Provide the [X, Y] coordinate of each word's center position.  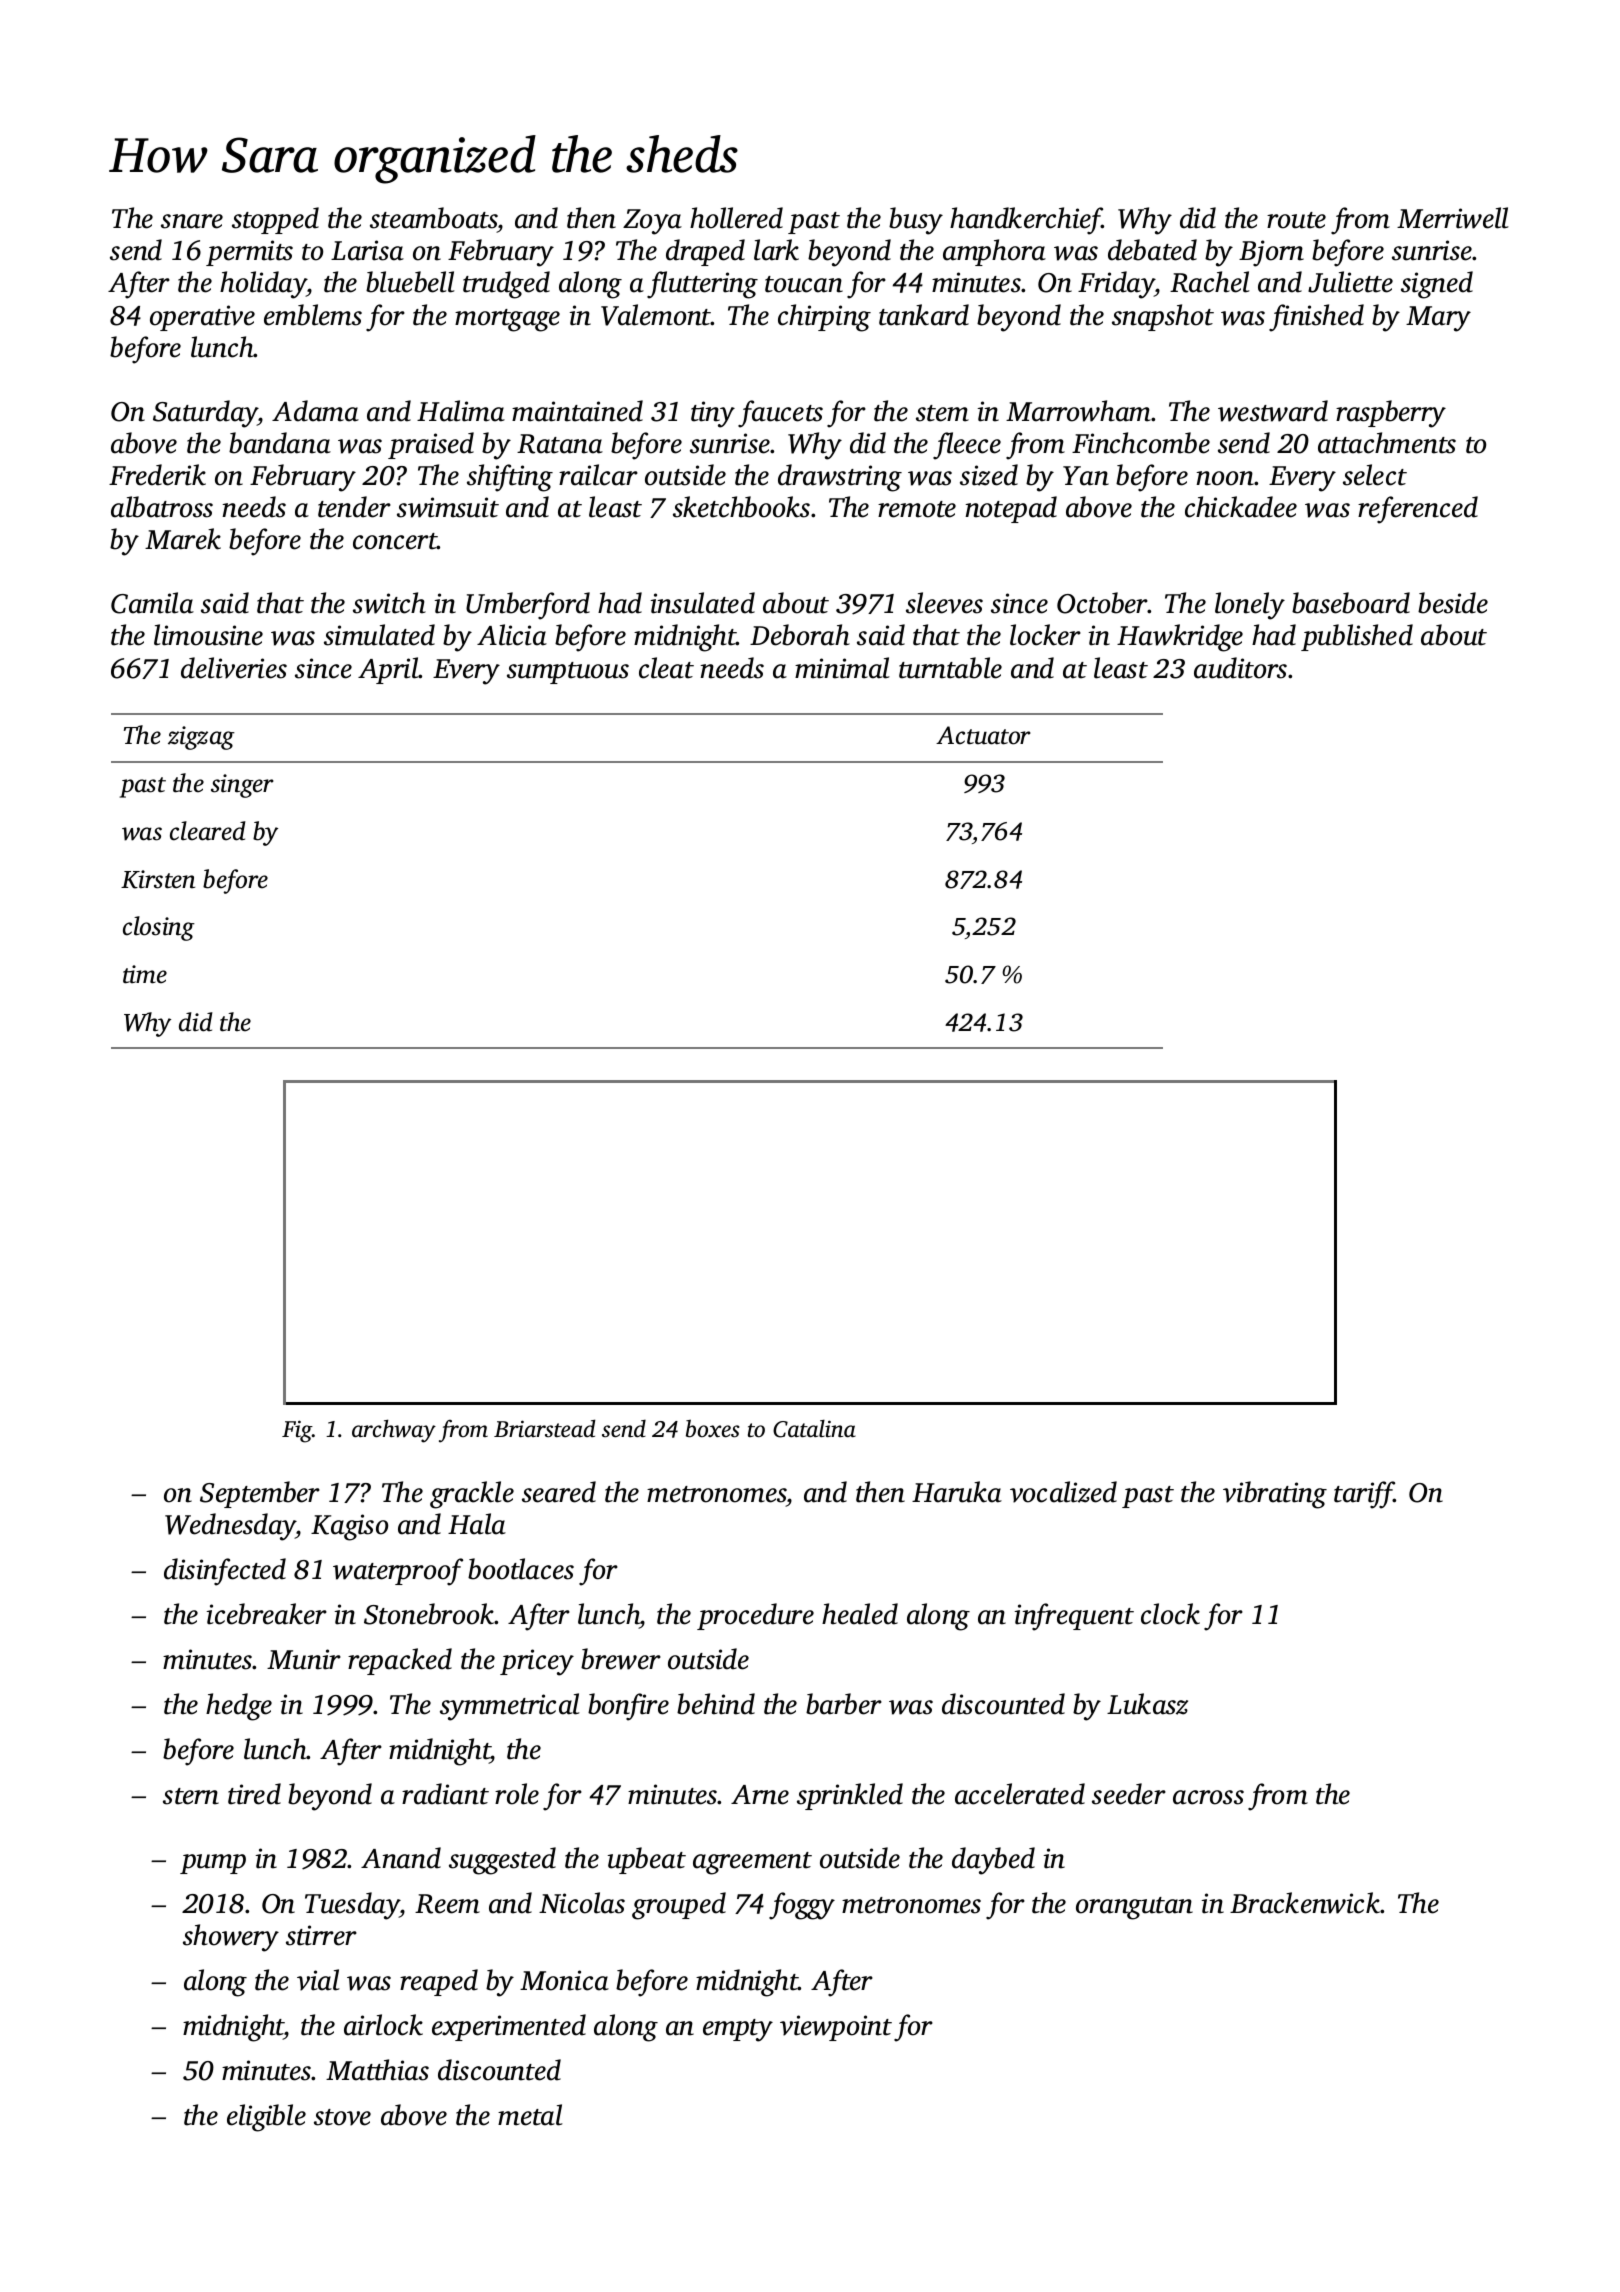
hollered [736, 218]
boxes [713, 1428]
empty [738, 2030]
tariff [1364, 1495]
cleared [208, 831]
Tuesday [352, 1906]
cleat [666, 668]
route [1296, 220]
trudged [506, 285]
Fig [297, 1431]
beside [1453, 603]
